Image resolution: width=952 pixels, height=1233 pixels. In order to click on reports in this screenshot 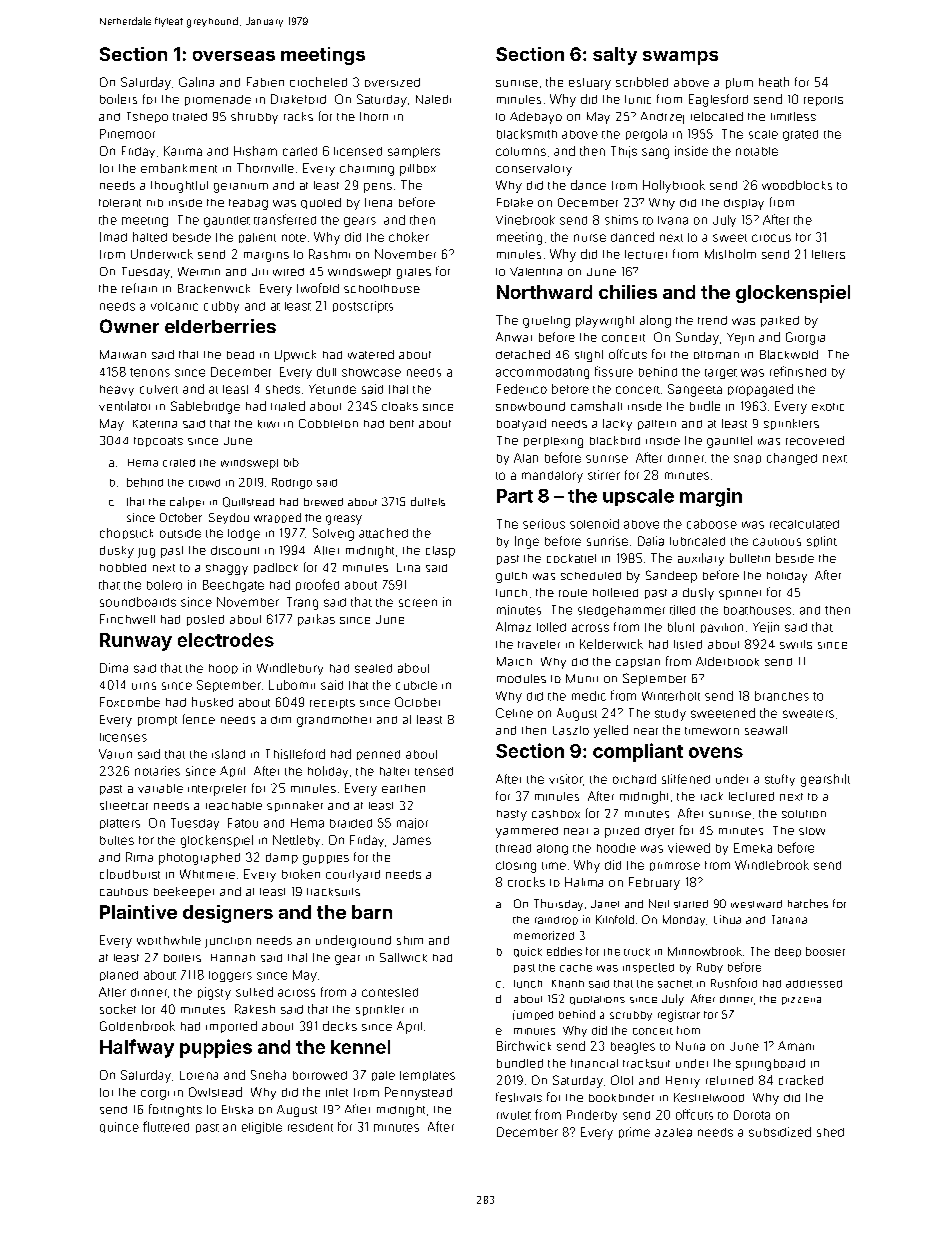, I will do `click(823, 101)`.
